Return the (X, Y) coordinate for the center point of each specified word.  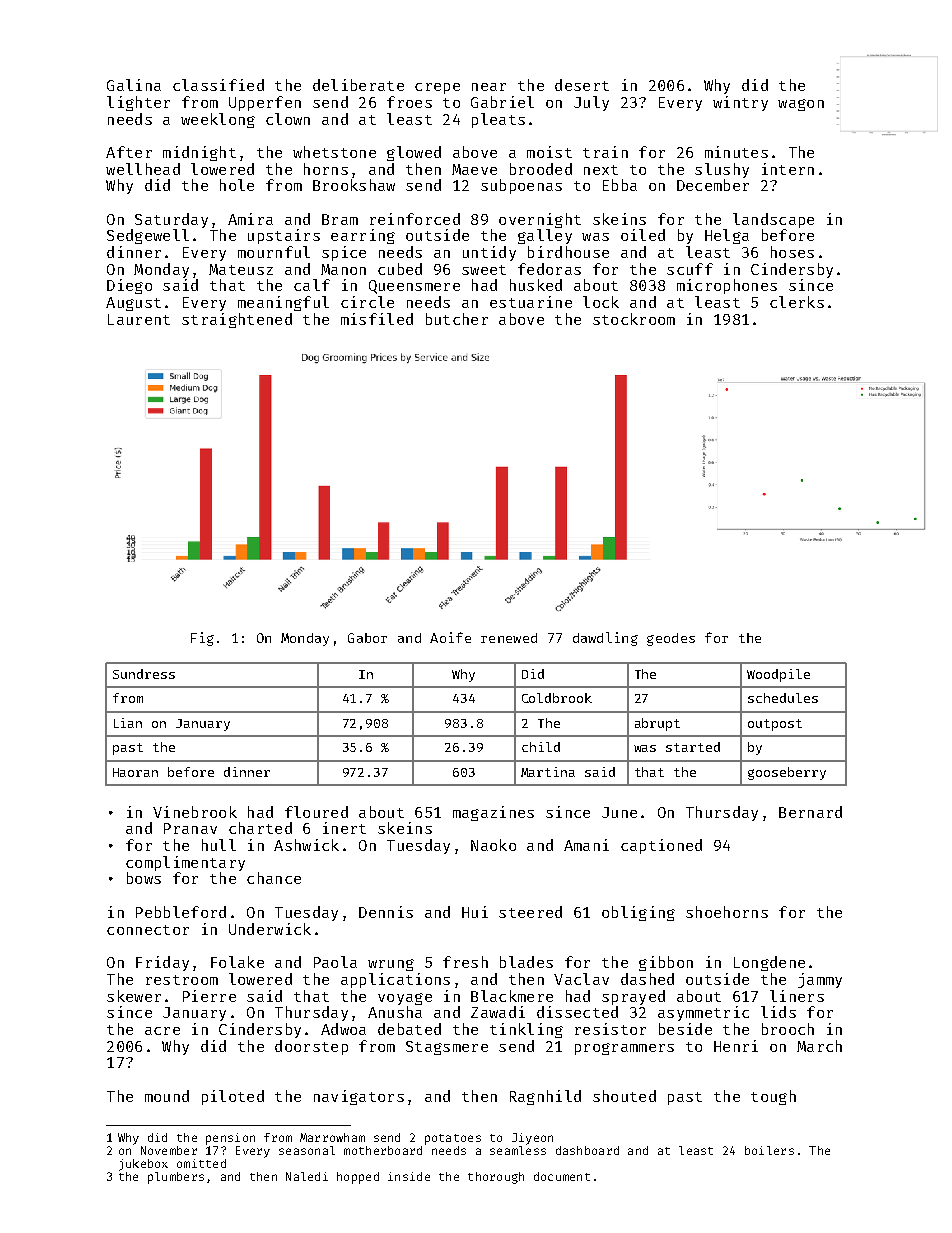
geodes (671, 639)
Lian (128, 723)
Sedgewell (148, 236)
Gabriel (502, 102)
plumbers (176, 1178)
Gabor (367, 638)
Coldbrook (557, 698)
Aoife (450, 637)
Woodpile (778, 675)
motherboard (383, 1150)
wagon (801, 105)
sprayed (633, 997)
